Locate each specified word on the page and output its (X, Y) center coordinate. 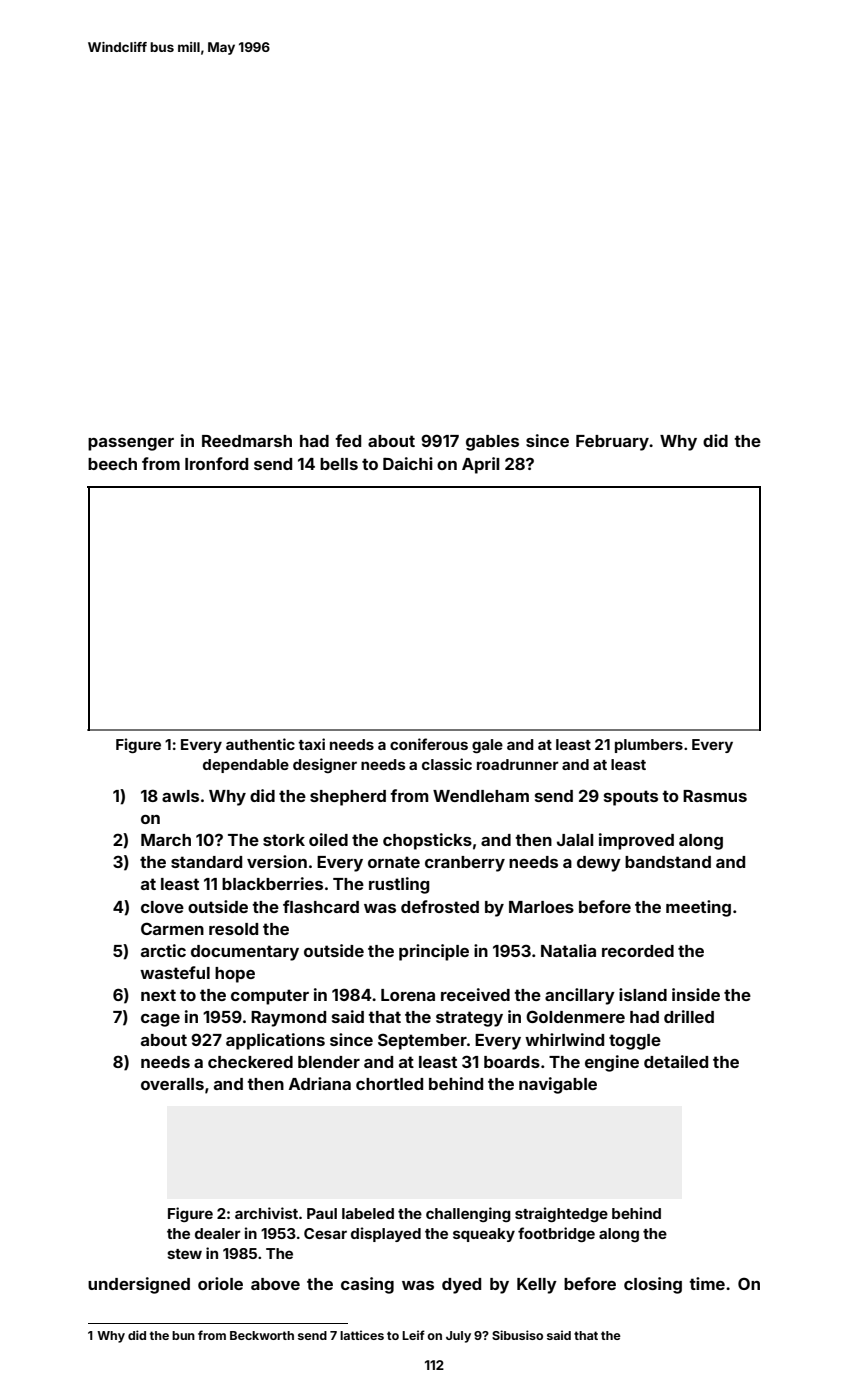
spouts (631, 798)
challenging (468, 1214)
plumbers (649, 746)
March (166, 840)
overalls (172, 1084)
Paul (322, 1213)
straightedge (561, 1214)
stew (184, 1254)
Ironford (216, 463)
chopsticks (427, 841)
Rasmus (715, 796)
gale (487, 746)
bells (339, 464)
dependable (246, 766)
